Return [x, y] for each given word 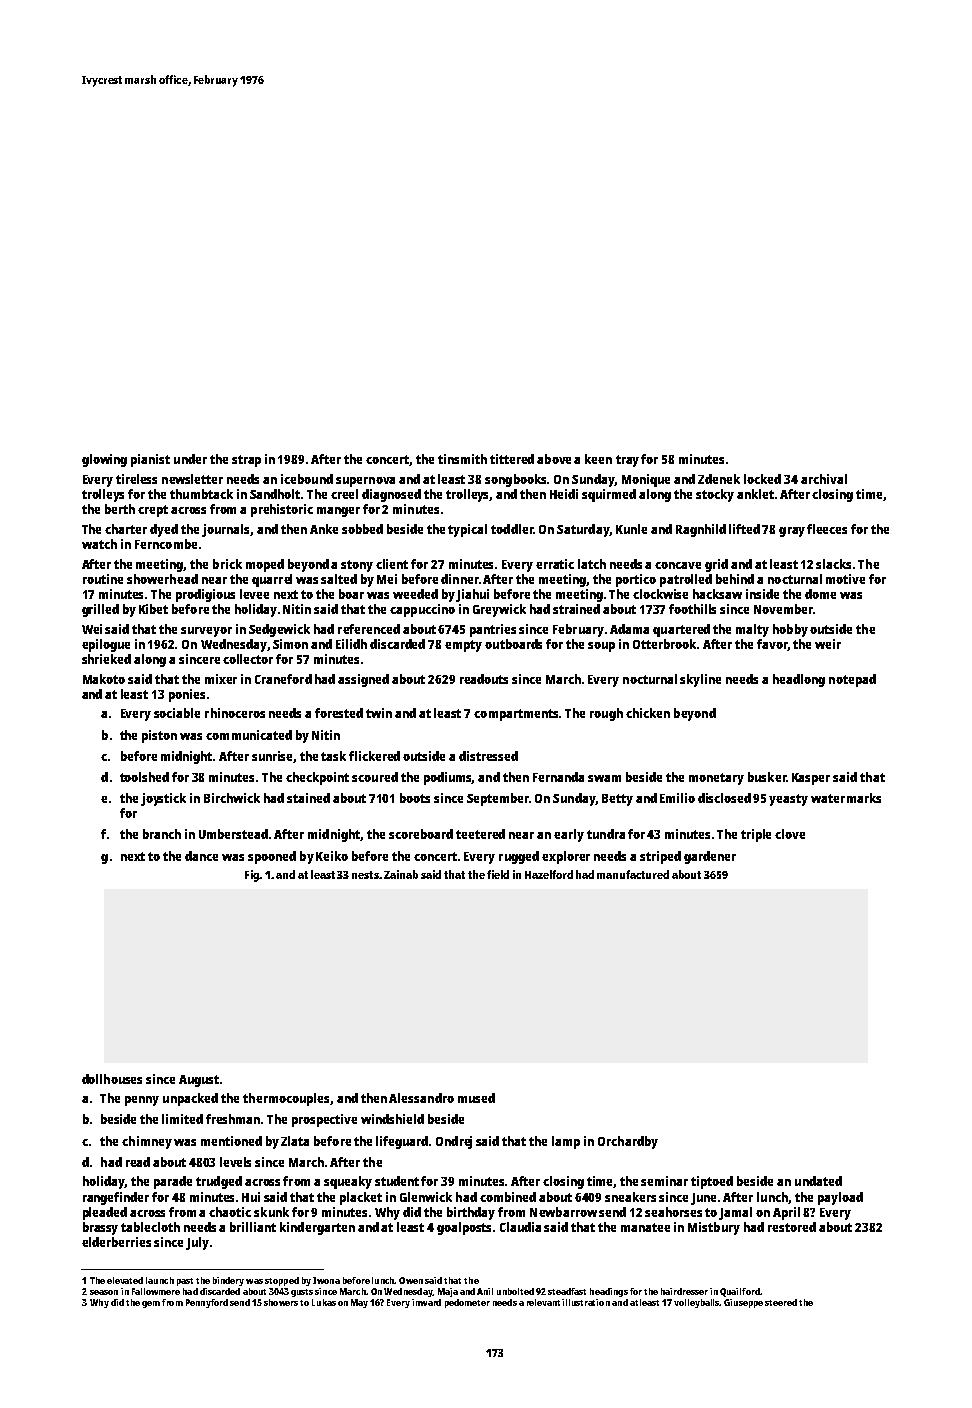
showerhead [162, 579]
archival [824, 479]
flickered [374, 756]
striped [660, 857]
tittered [512, 459]
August [199, 1081]
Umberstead [233, 834]
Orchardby [628, 1142]
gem [151, 1304]
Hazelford [549, 874]
